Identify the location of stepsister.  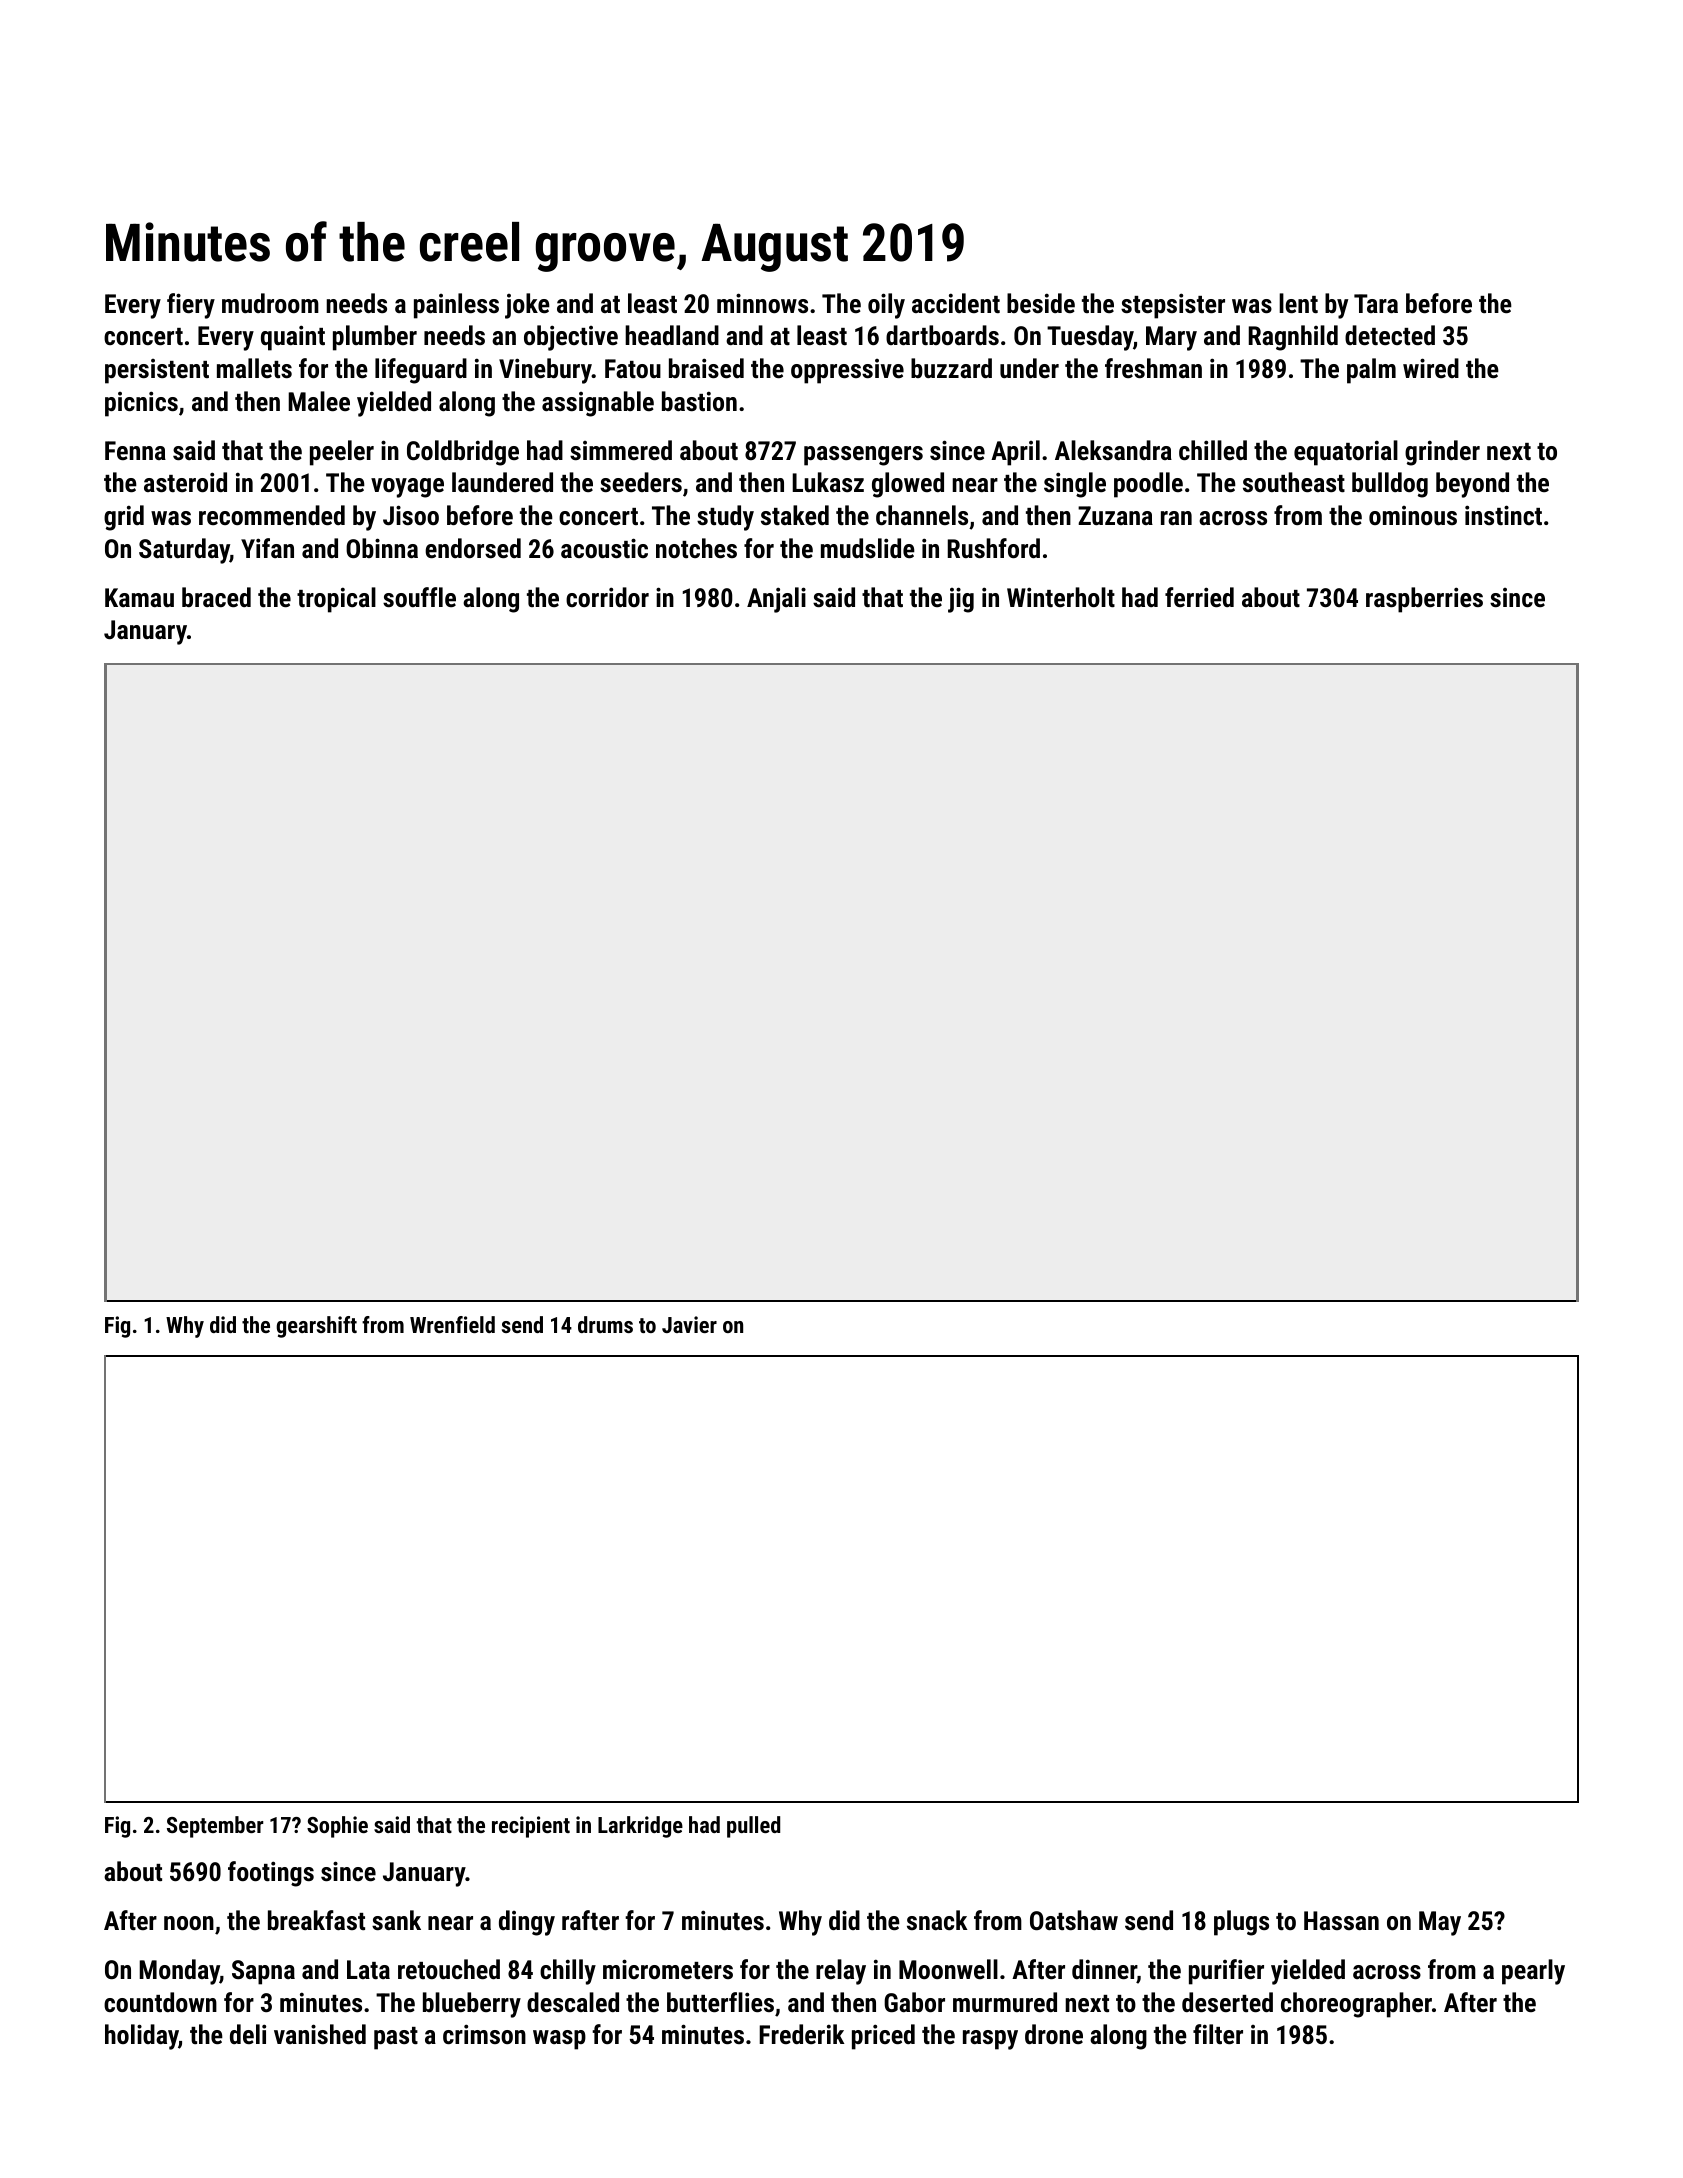
(1173, 306).
